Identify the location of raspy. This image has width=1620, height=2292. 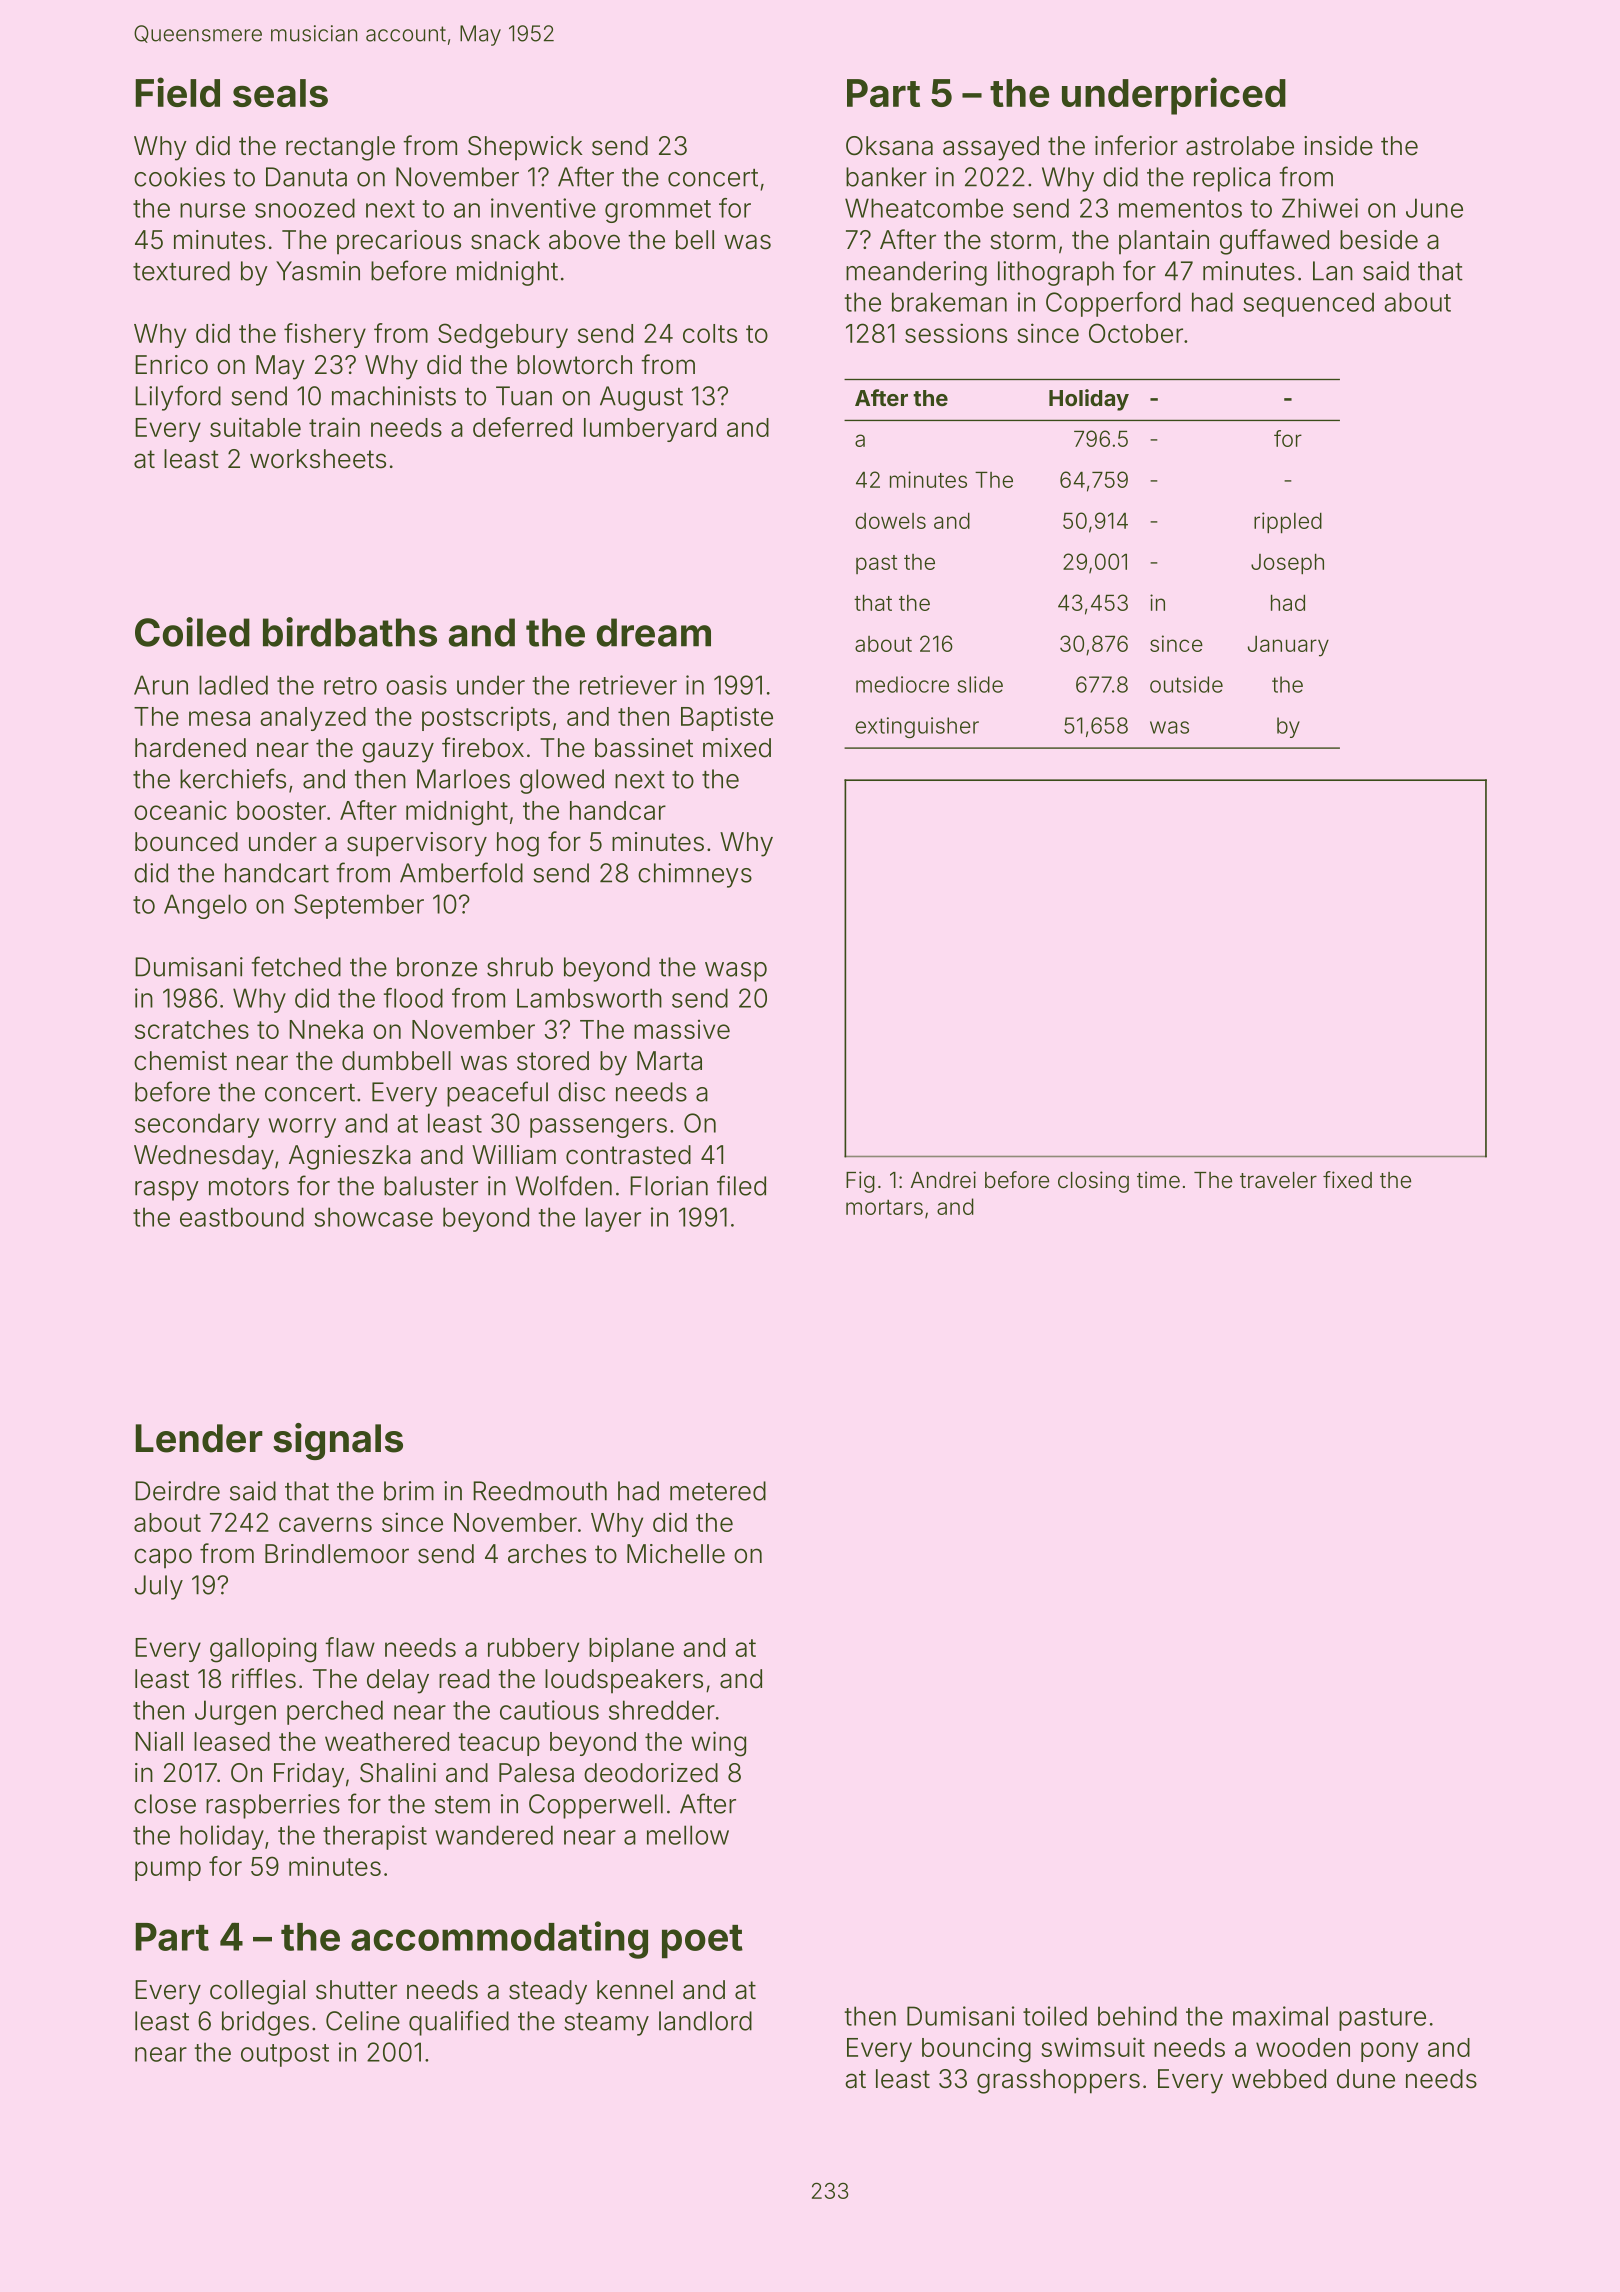
(167, 1191).
